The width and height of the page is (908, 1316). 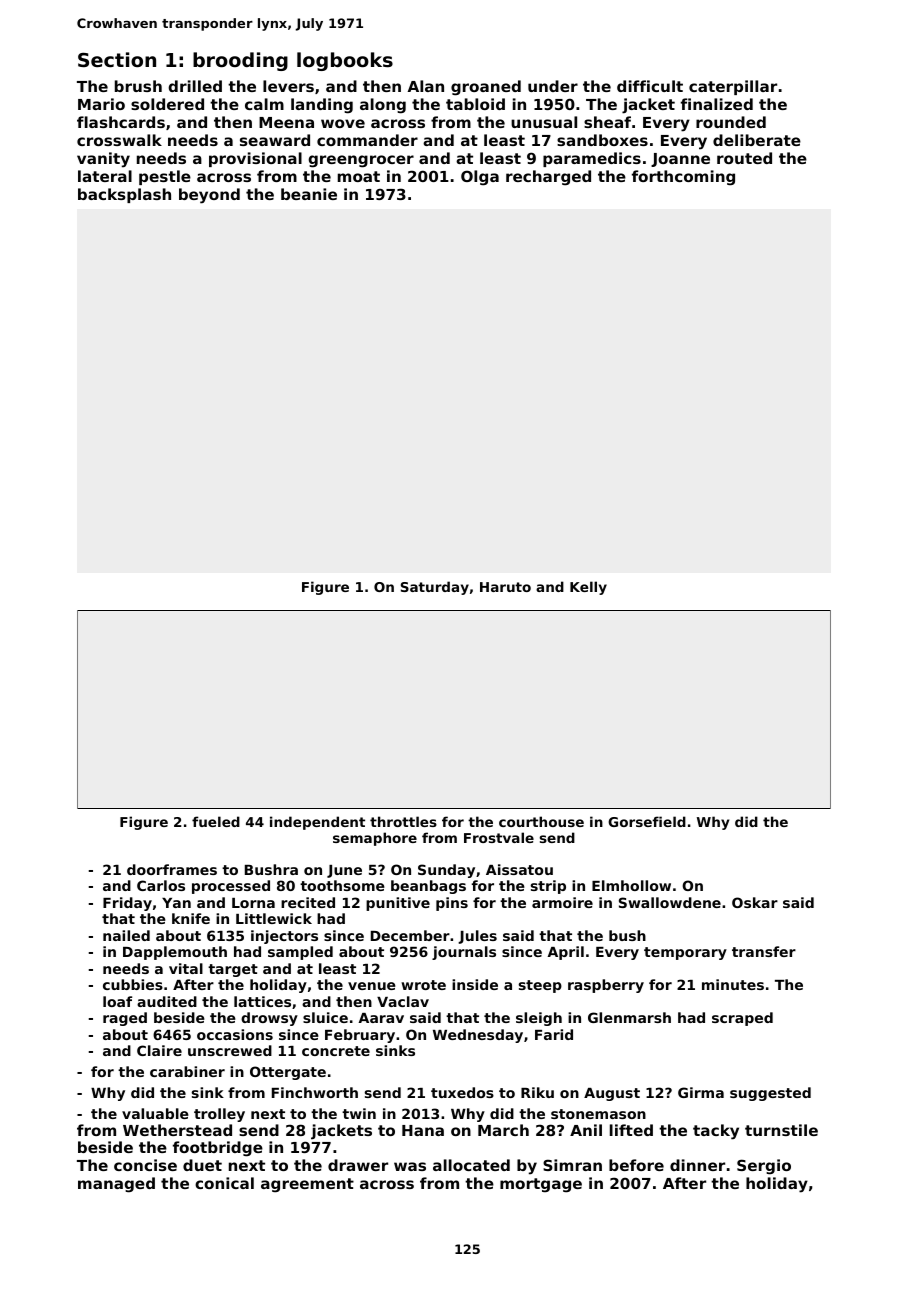 What do you see at coordinates (757, 140) in the page?
I see `deliberate` at bounding box center [757, 140].
